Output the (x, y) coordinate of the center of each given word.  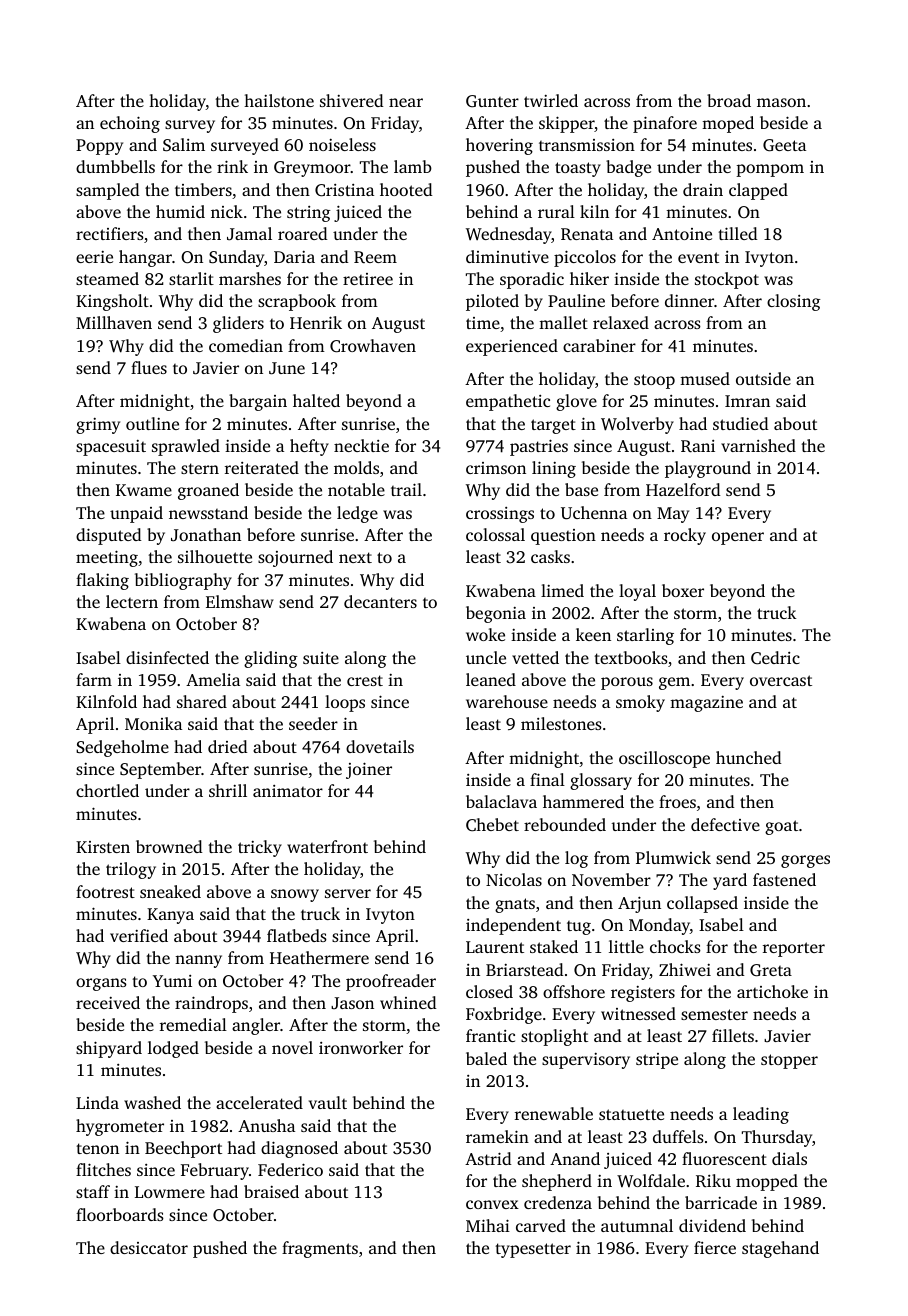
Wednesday (509, 235)
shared (202, 701)
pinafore (665, 124)
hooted (406, 189)
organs (101, 984)
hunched (749, 757)
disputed (109, 536)
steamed (107, 278)
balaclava (501, 801)
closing (794, 302)
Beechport (183, 1149)
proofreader (391, 982)
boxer (683, 590)
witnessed (638, 1013)
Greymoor (312, 169)
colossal (495, 534)
